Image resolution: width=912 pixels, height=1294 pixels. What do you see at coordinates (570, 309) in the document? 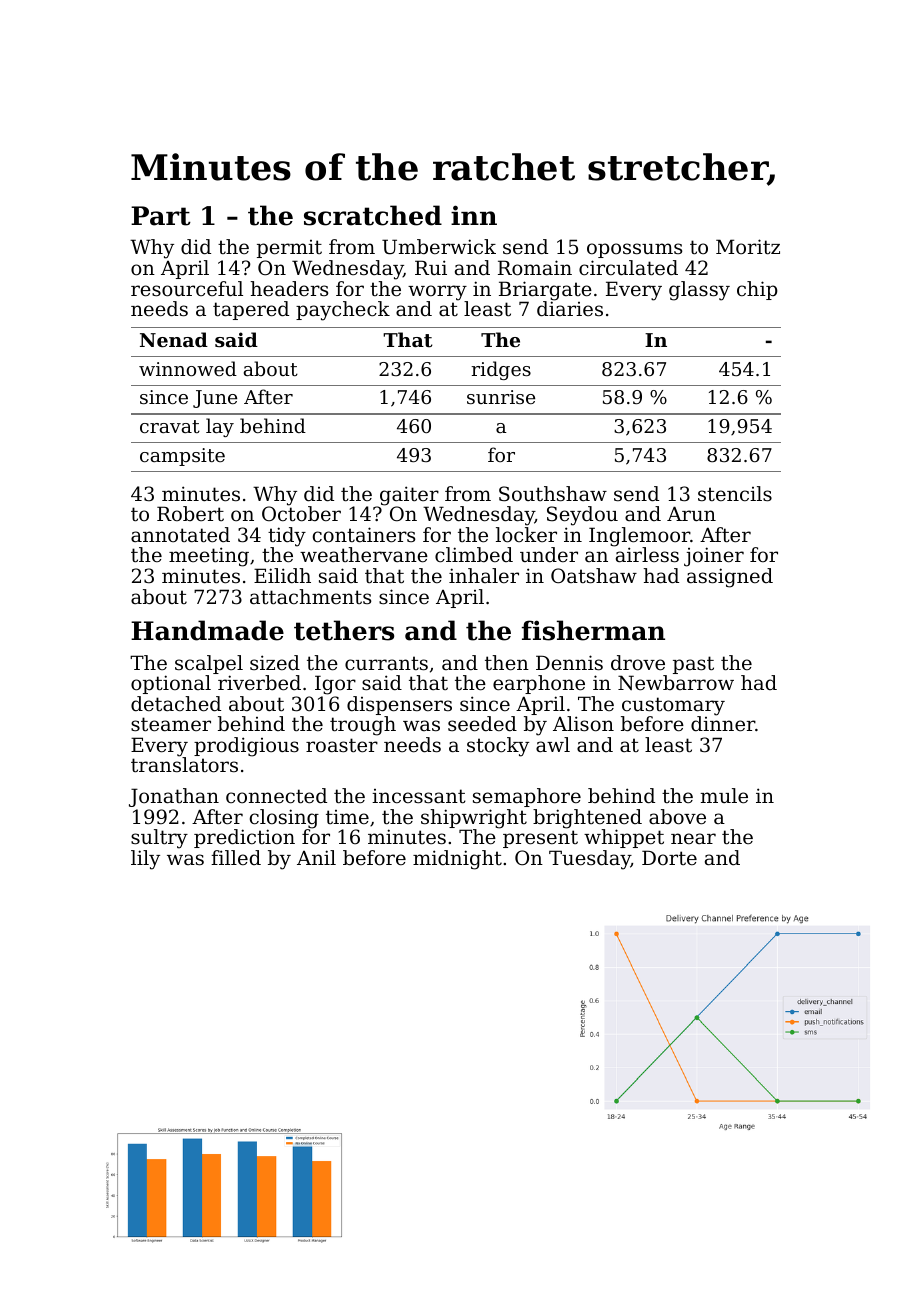
I see `diaries` at bounding box center [570, 309].
